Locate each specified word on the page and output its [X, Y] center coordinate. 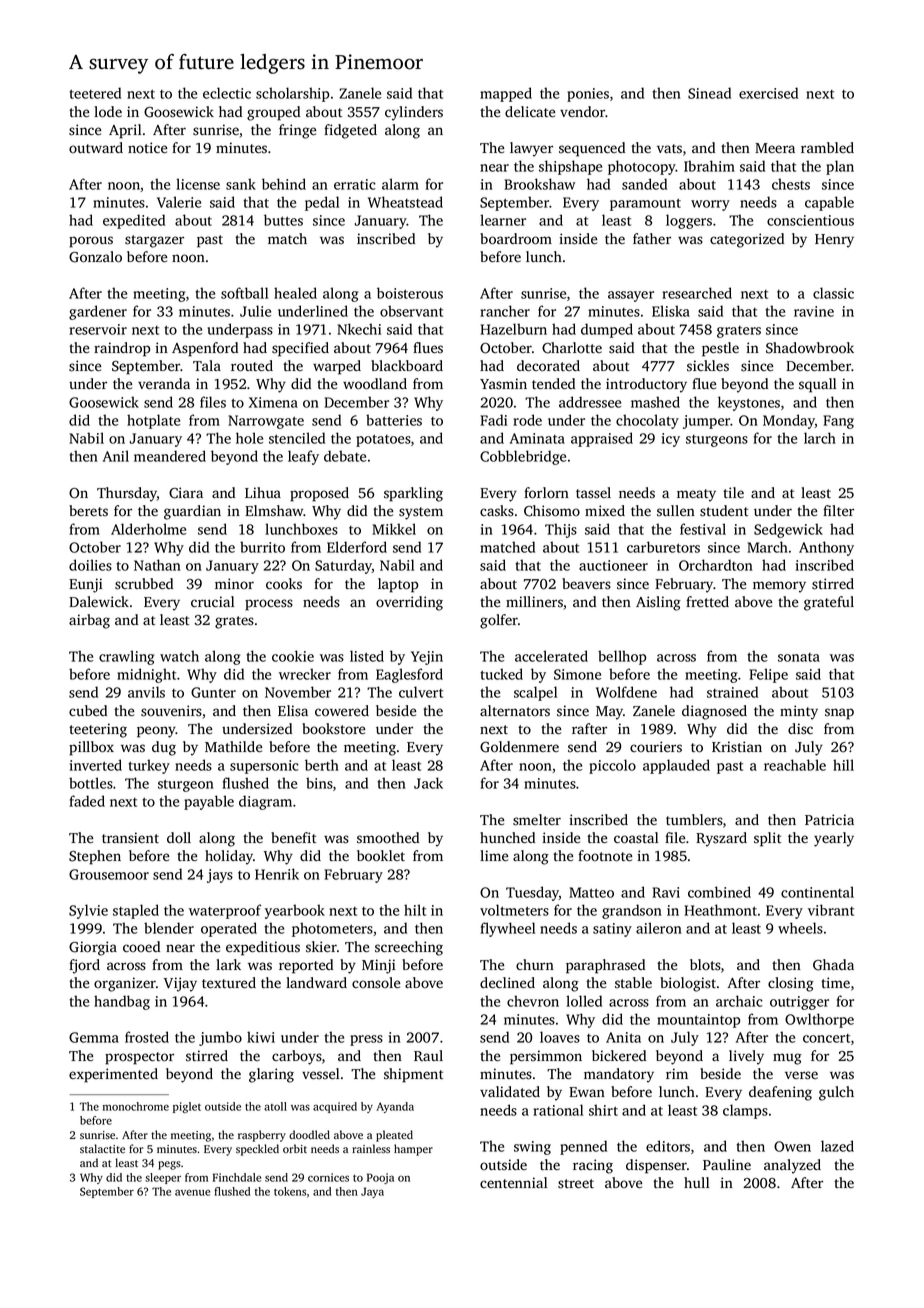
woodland [375, 384]
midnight [146, 675]
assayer [631, 296]
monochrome [136, 1106]
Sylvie [88, 911]
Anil [116, 456]
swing [532, 1148]
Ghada [833, 965]
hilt [415, 910]
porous [91, 242]
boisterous [410, 293]
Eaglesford [409, 675]
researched [697, 293]
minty [799, 712]
